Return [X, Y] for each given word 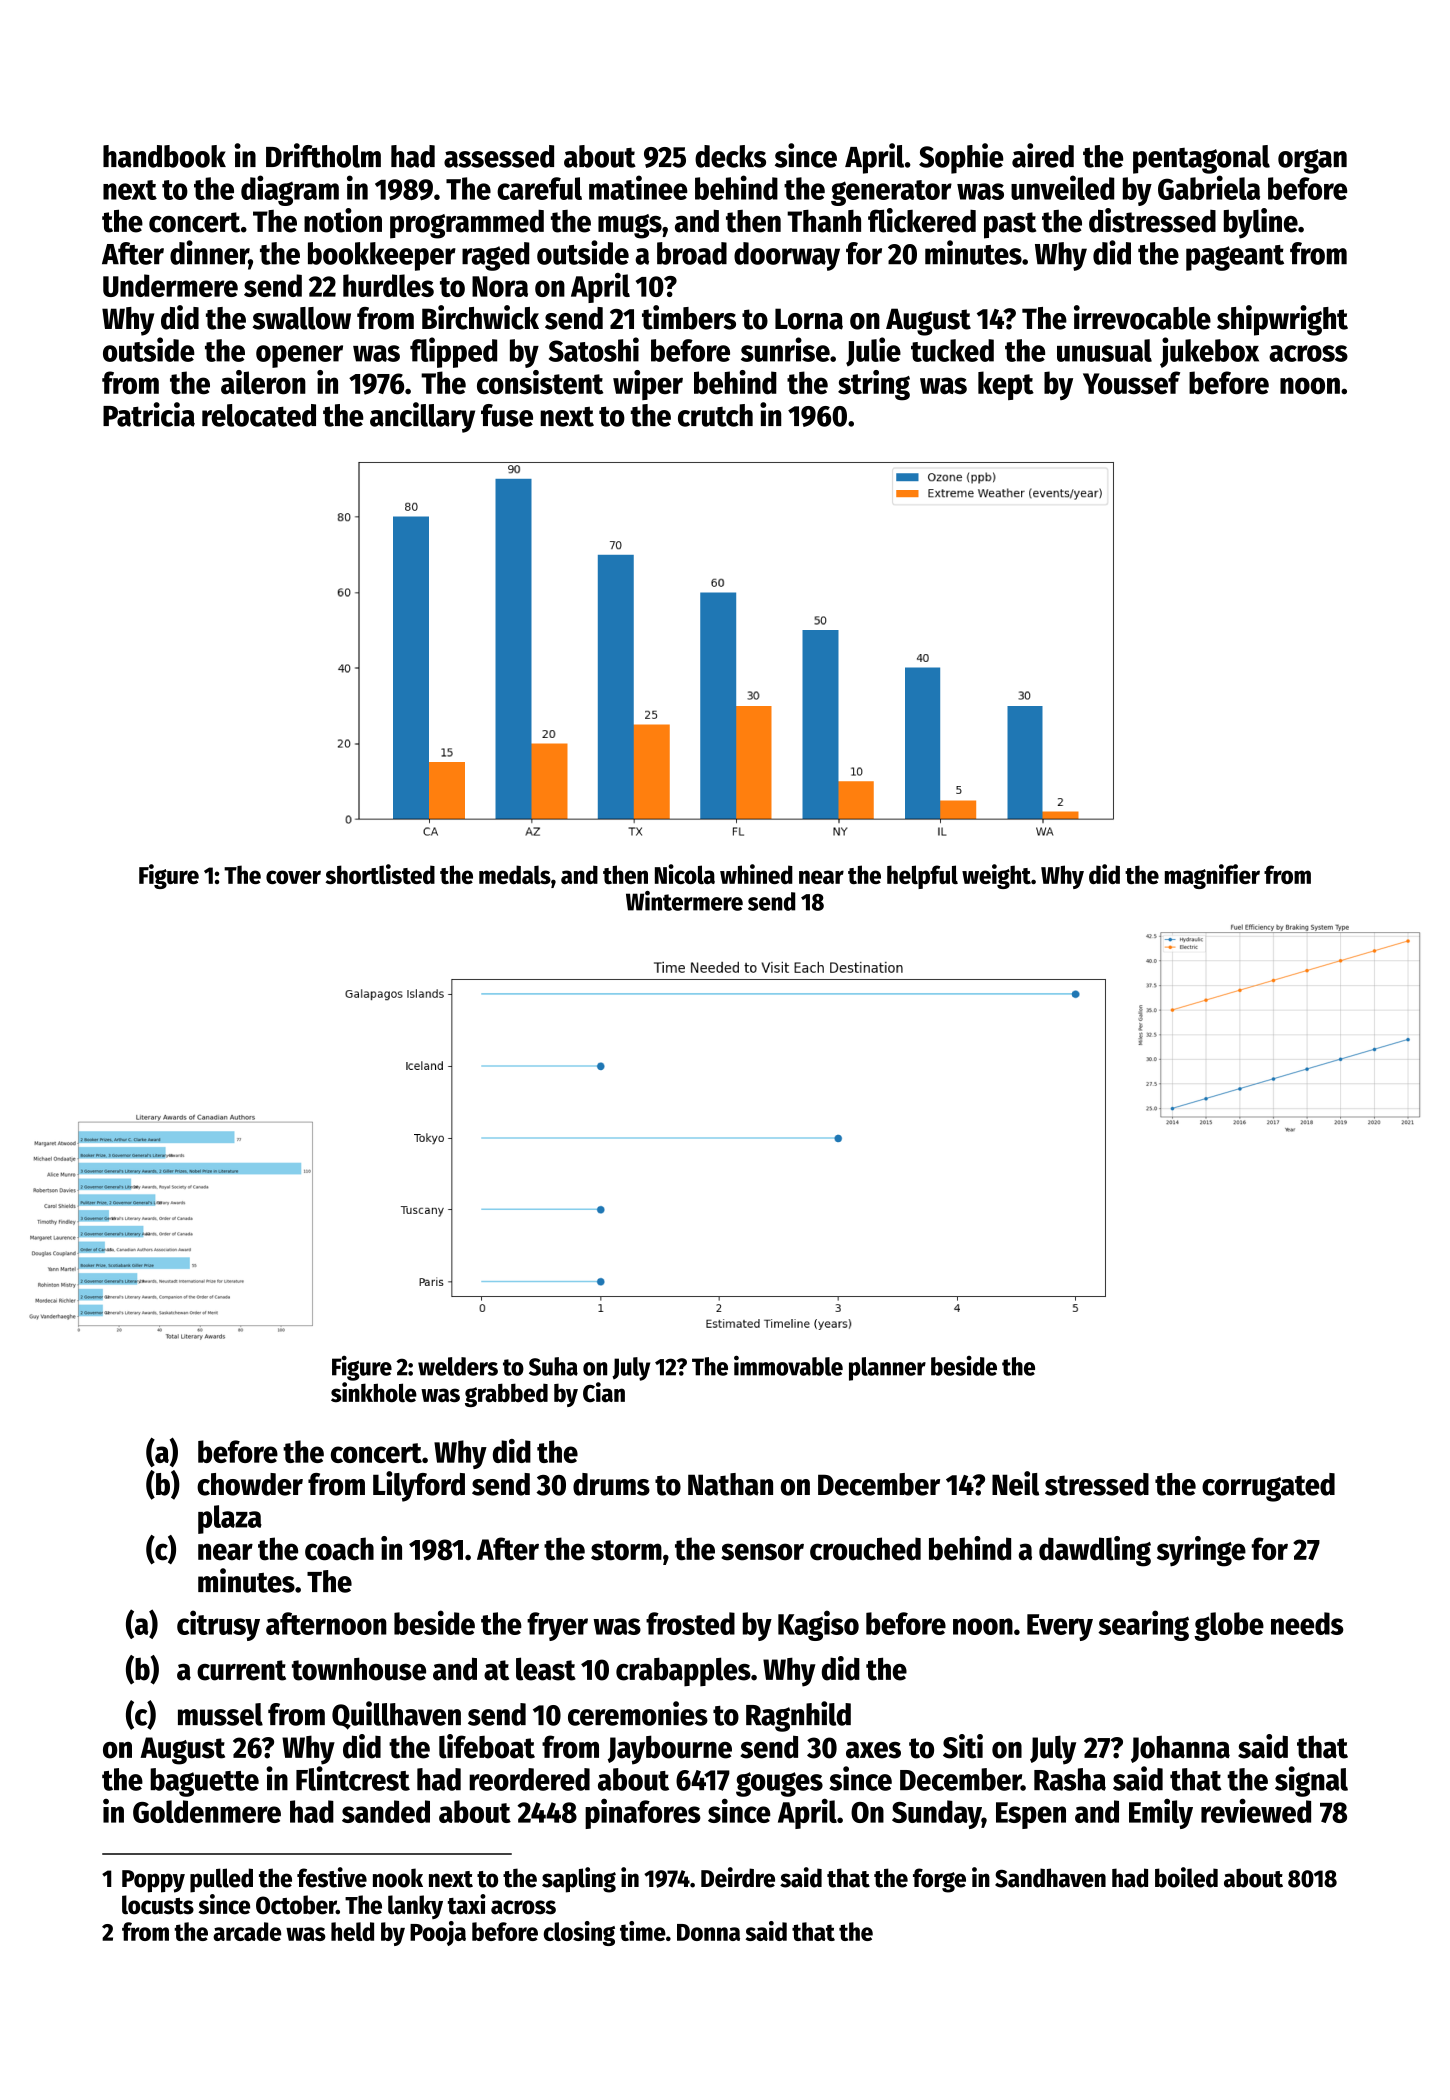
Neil [1015, 1483]
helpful [922, 877]
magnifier [1212, 876]
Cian [604, 1392]
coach [339, 1549]
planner [887, 1369]
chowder [250, 1484]
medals [515, 874]
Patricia [149, 414]
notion [343, 220]
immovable [788, 1365]
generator [891, 193]
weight [996, 876]
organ [1312, 161]
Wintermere [684, 901]
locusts [158, 1905]
